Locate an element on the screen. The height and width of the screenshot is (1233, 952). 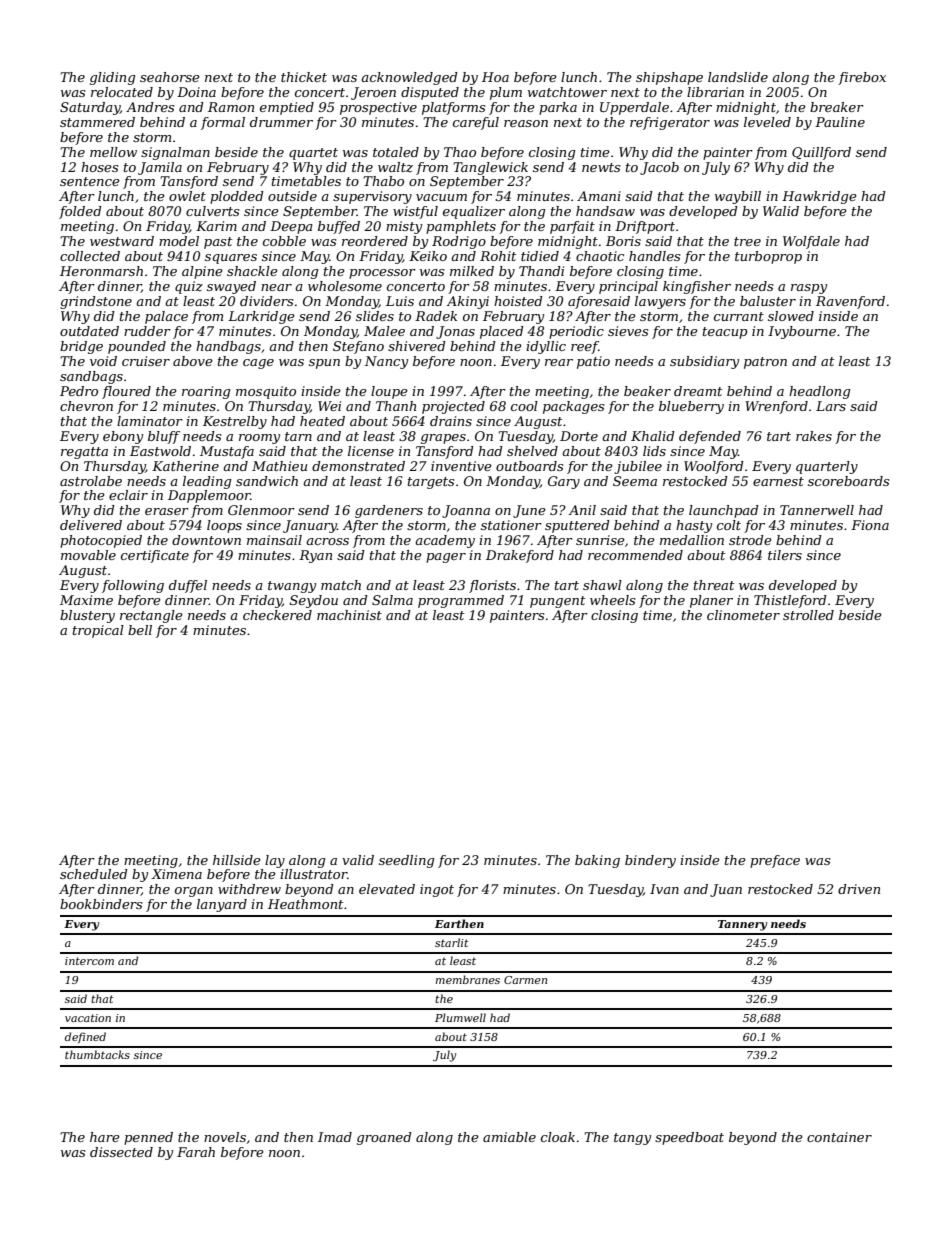
driven is located at coordinates (859, 889).
